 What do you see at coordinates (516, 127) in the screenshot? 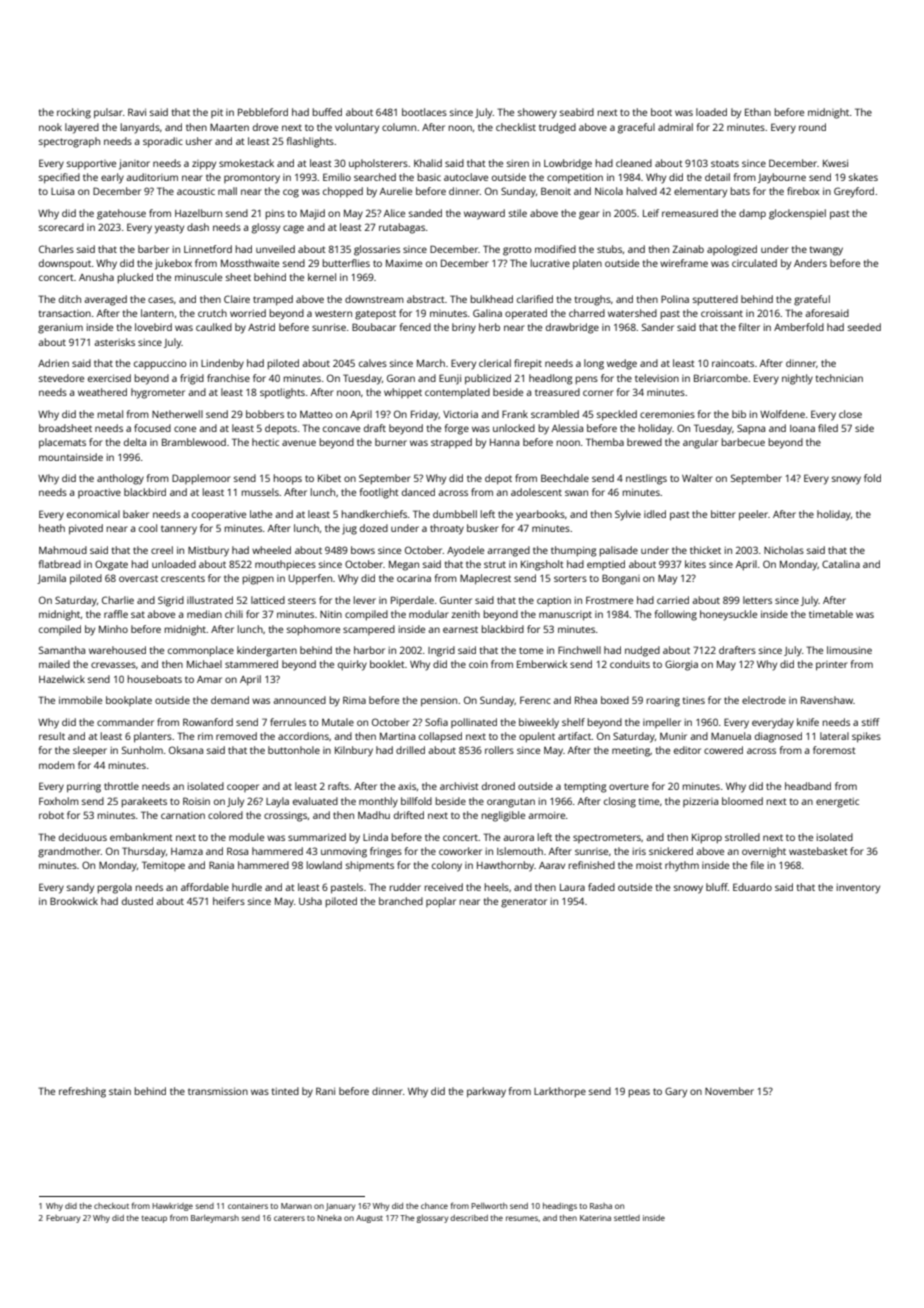
I see `checklist` at bounding box center [516, 127].
